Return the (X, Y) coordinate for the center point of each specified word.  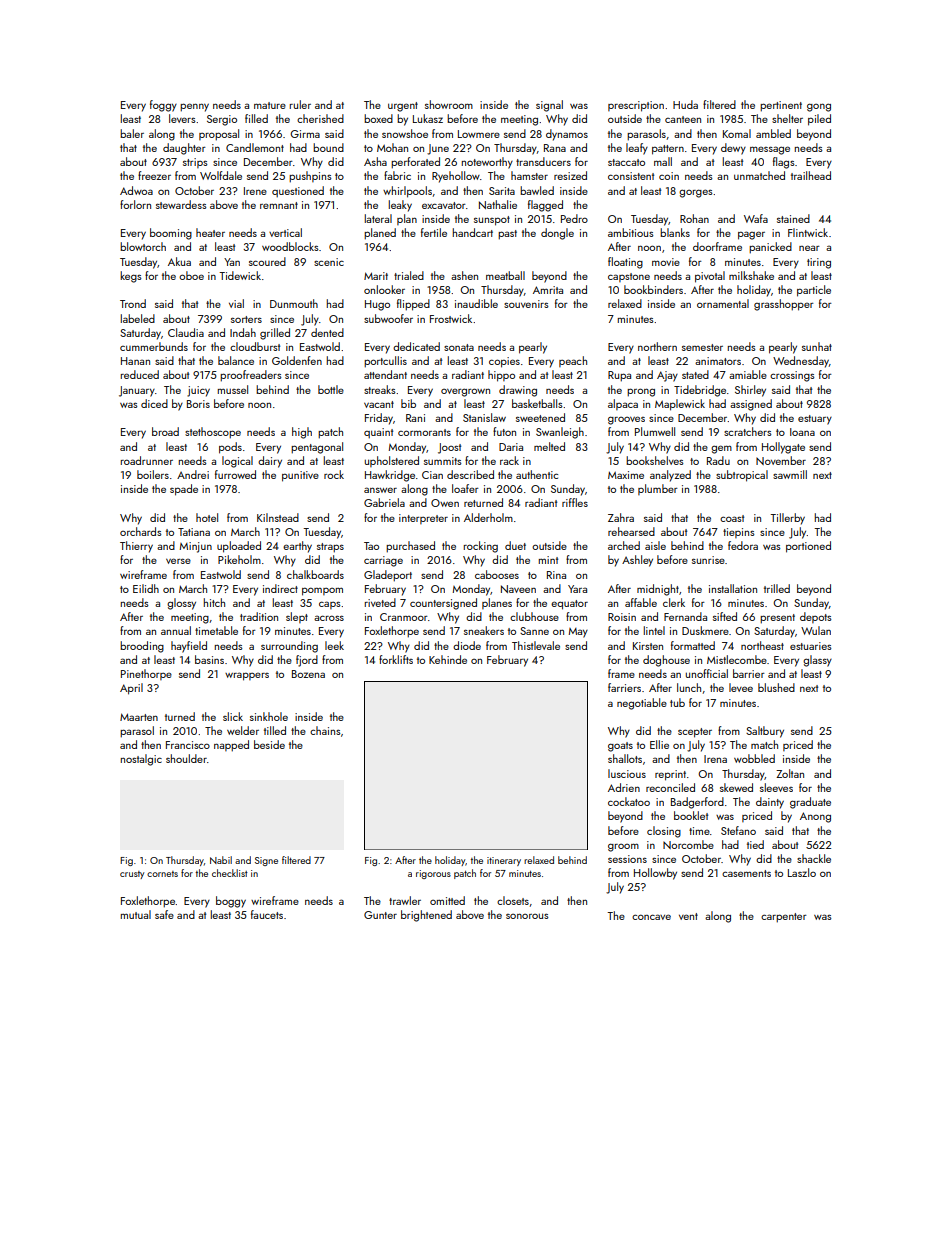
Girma (305, 134)
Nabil (221, 860)
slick (233, 716)
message (770, 150)
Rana (555, 148)
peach (573, 361)
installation (733, 588)
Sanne (534, 631)
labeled (138, 318)
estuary (815, 420)
